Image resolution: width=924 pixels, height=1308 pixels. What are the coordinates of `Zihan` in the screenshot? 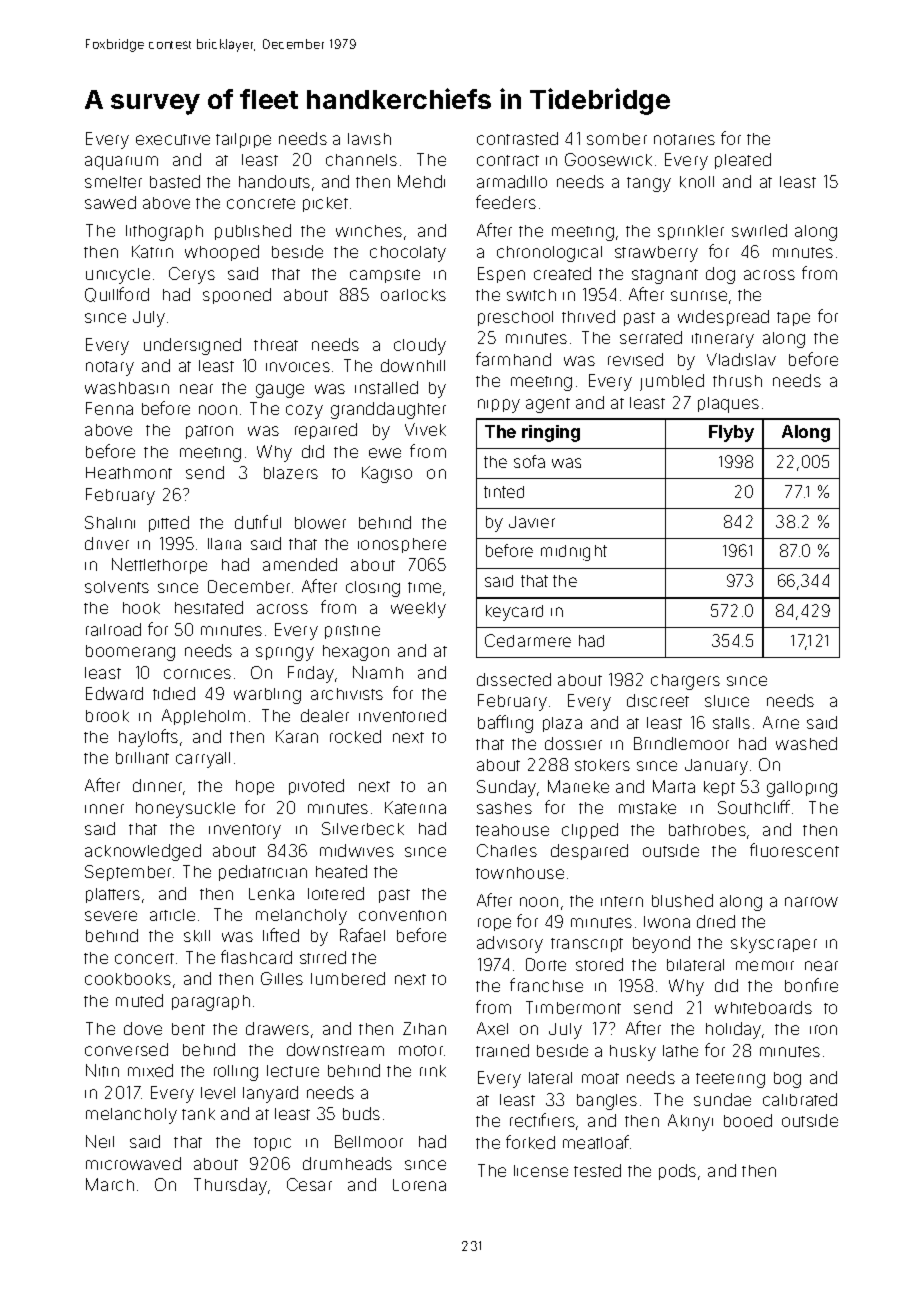 It's located at (424, 1028).
